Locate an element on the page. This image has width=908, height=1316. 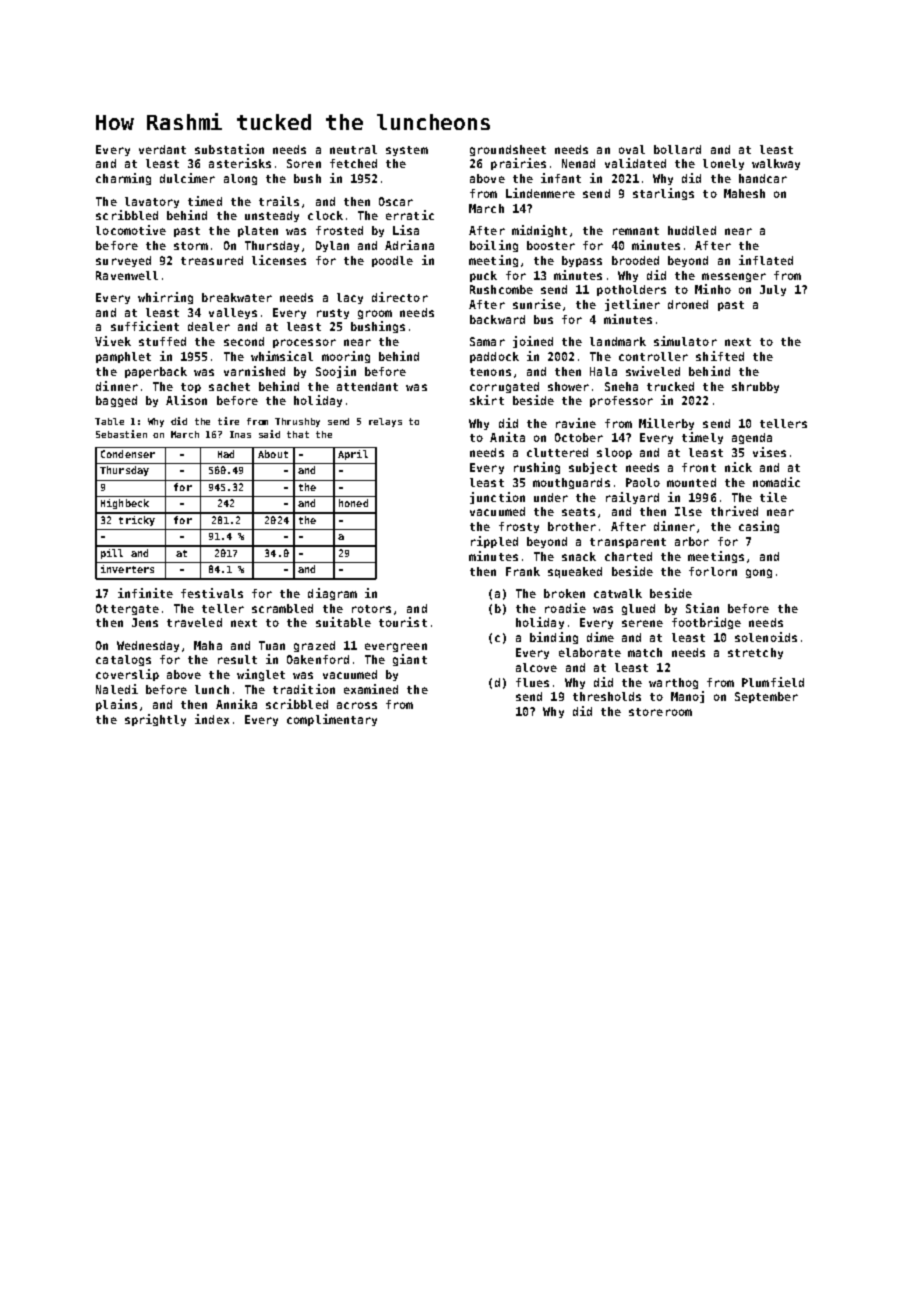
sprightly is located at coordinates (155, 720).
